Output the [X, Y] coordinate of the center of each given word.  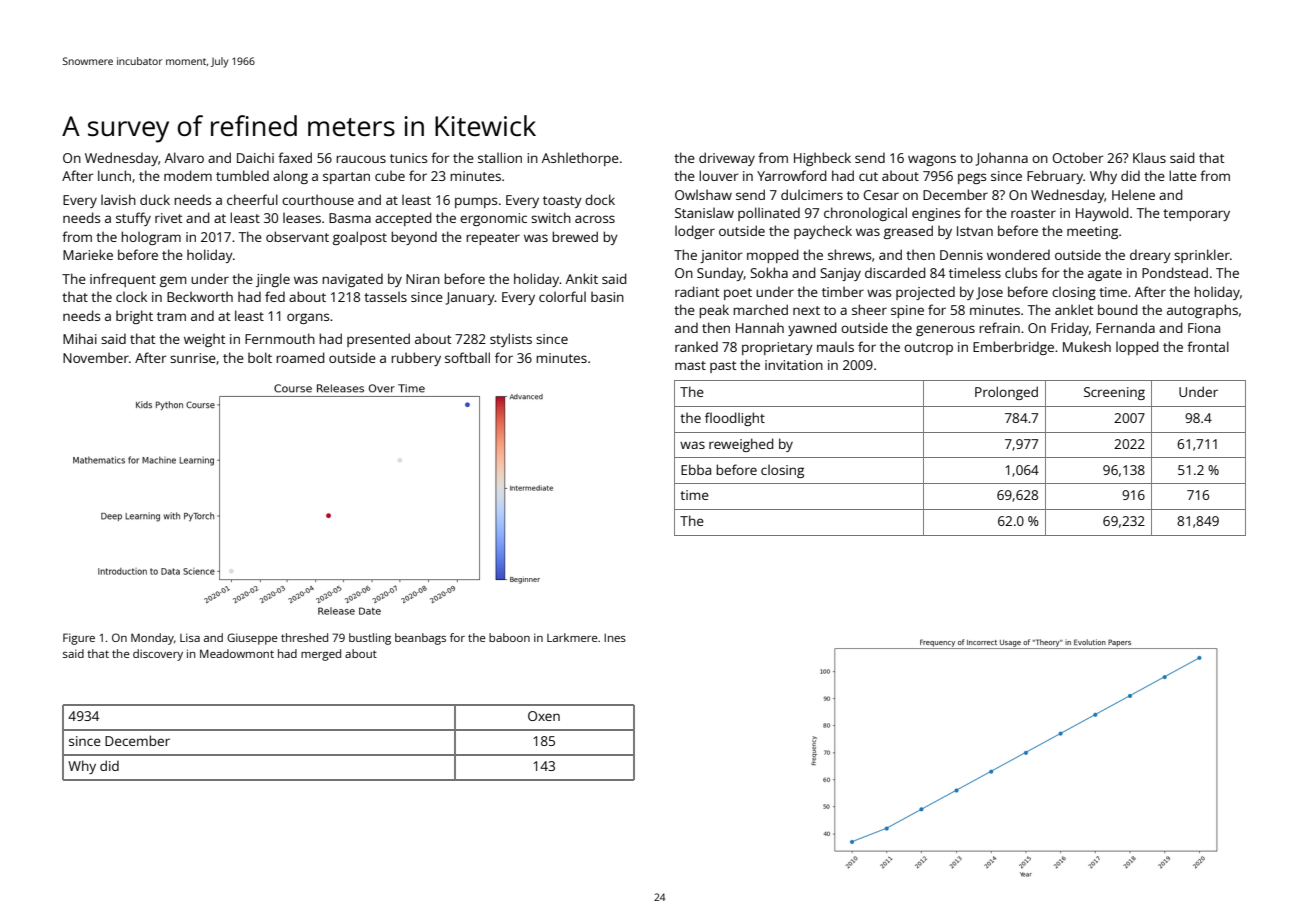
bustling [370, 639]
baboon [509, 637]
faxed [295, 157]
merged [321, 655]
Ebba [696, 469]
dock [600, 199]
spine [907, 311]
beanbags [420, 639]
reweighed [741, 445]
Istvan [975, 231]
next [806, 310]
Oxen [544, 716]
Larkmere [572, 637]
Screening [1114, 393]
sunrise [193, 358]
